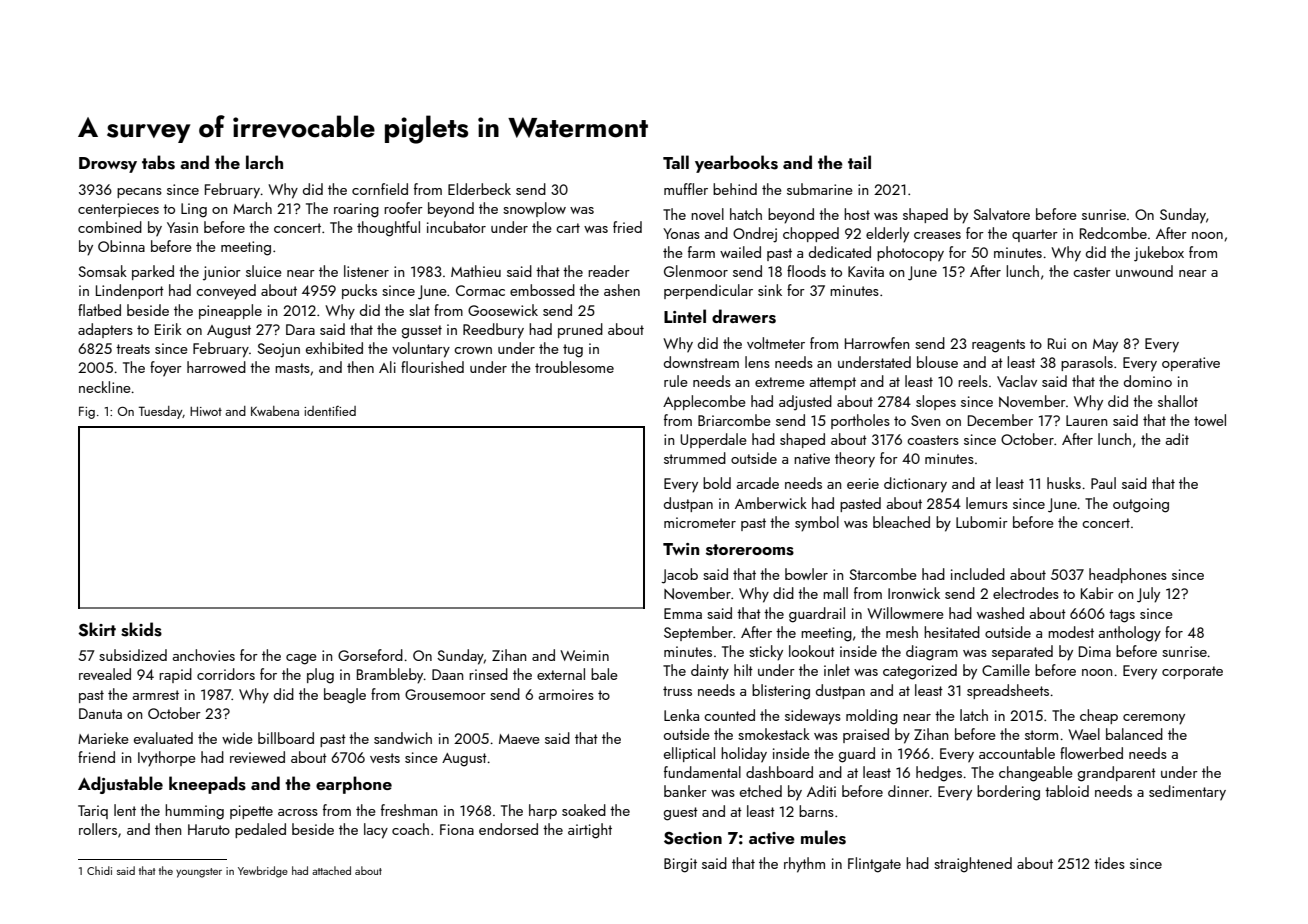 The height and width of the page is (924, 1308). I want to click on unwound, so click(1144, 271).
